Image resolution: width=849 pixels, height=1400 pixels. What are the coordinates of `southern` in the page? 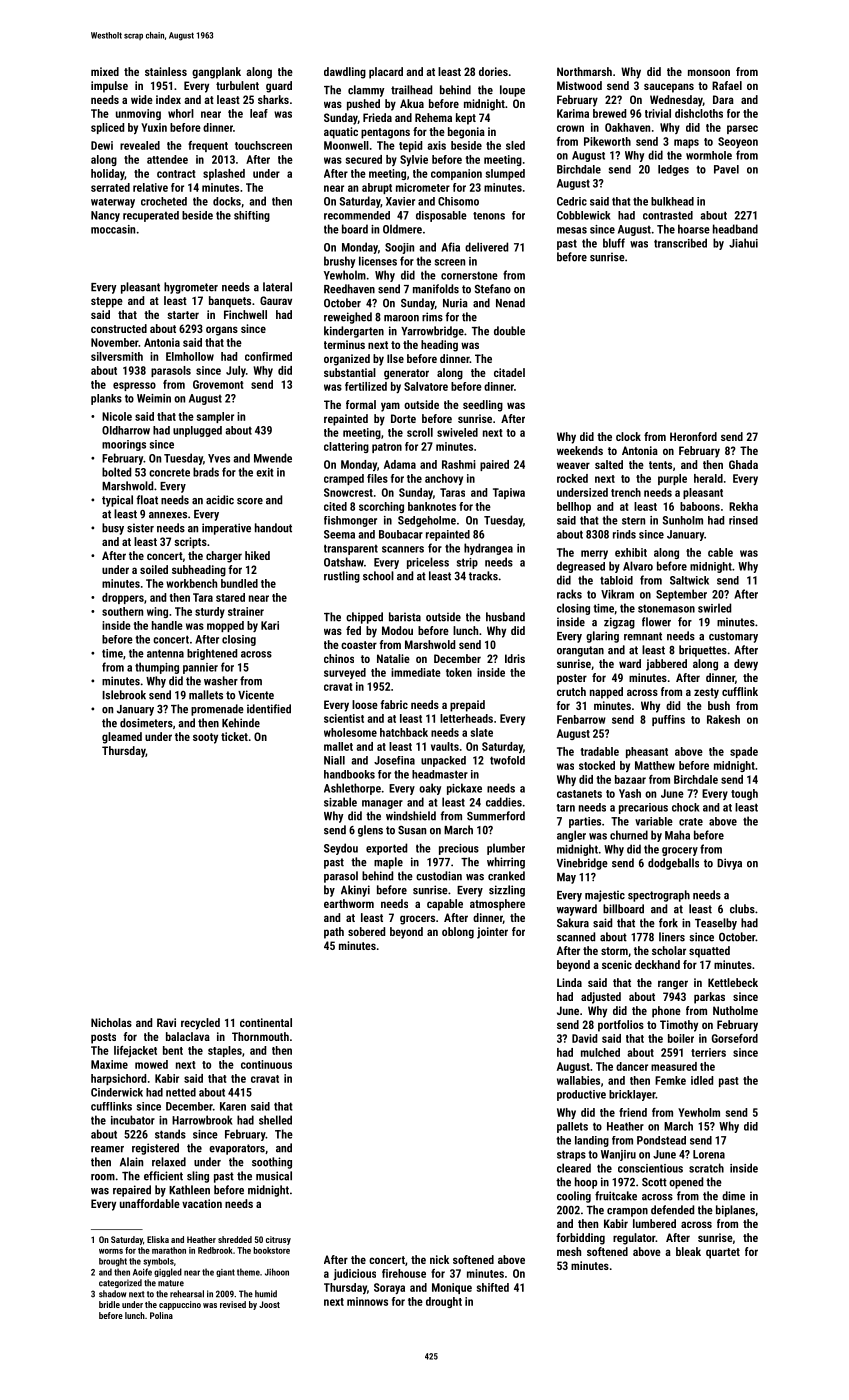 It's located at (122, 611).
